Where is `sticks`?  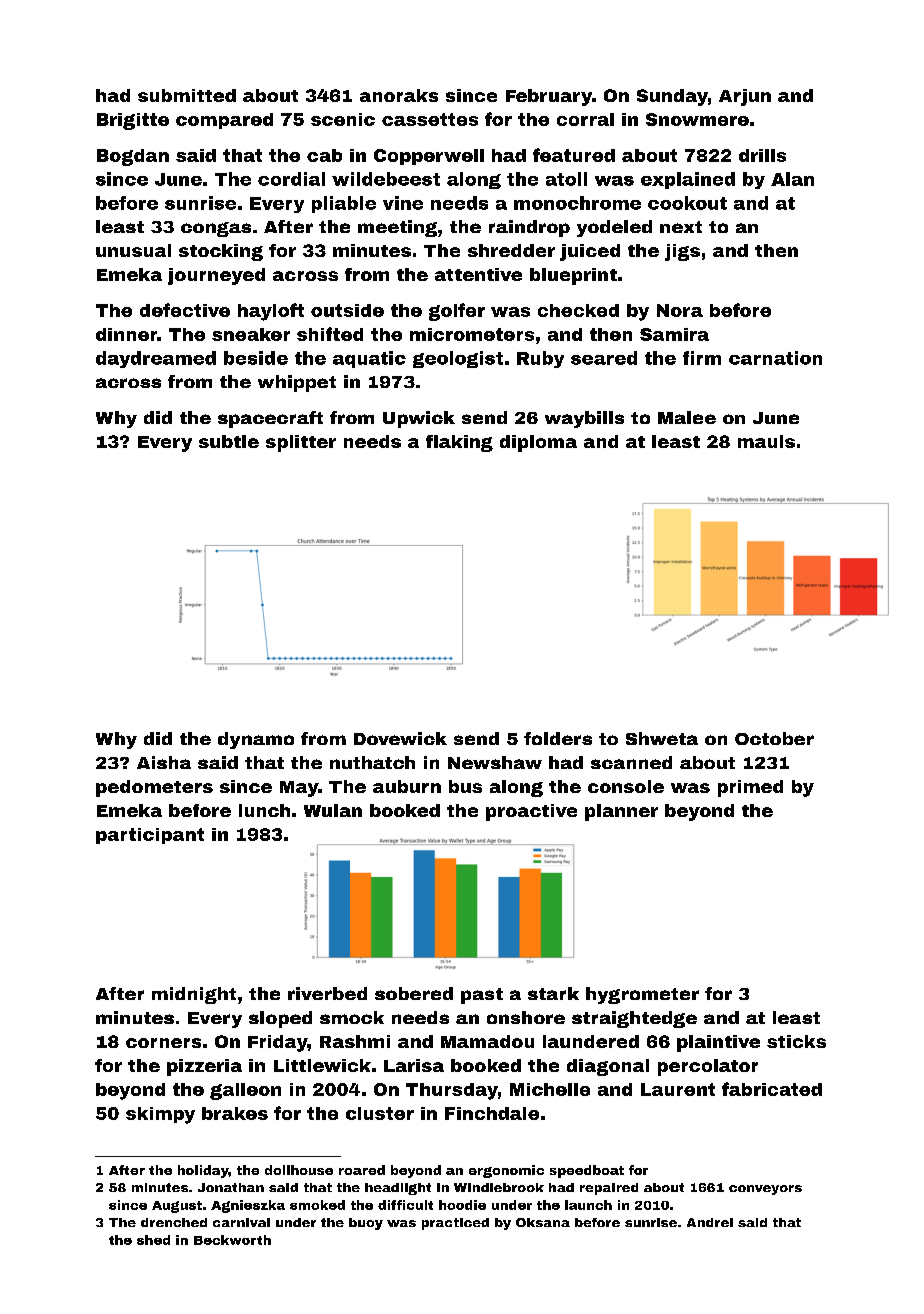 sticks is located at coordinates (796, 1041).
